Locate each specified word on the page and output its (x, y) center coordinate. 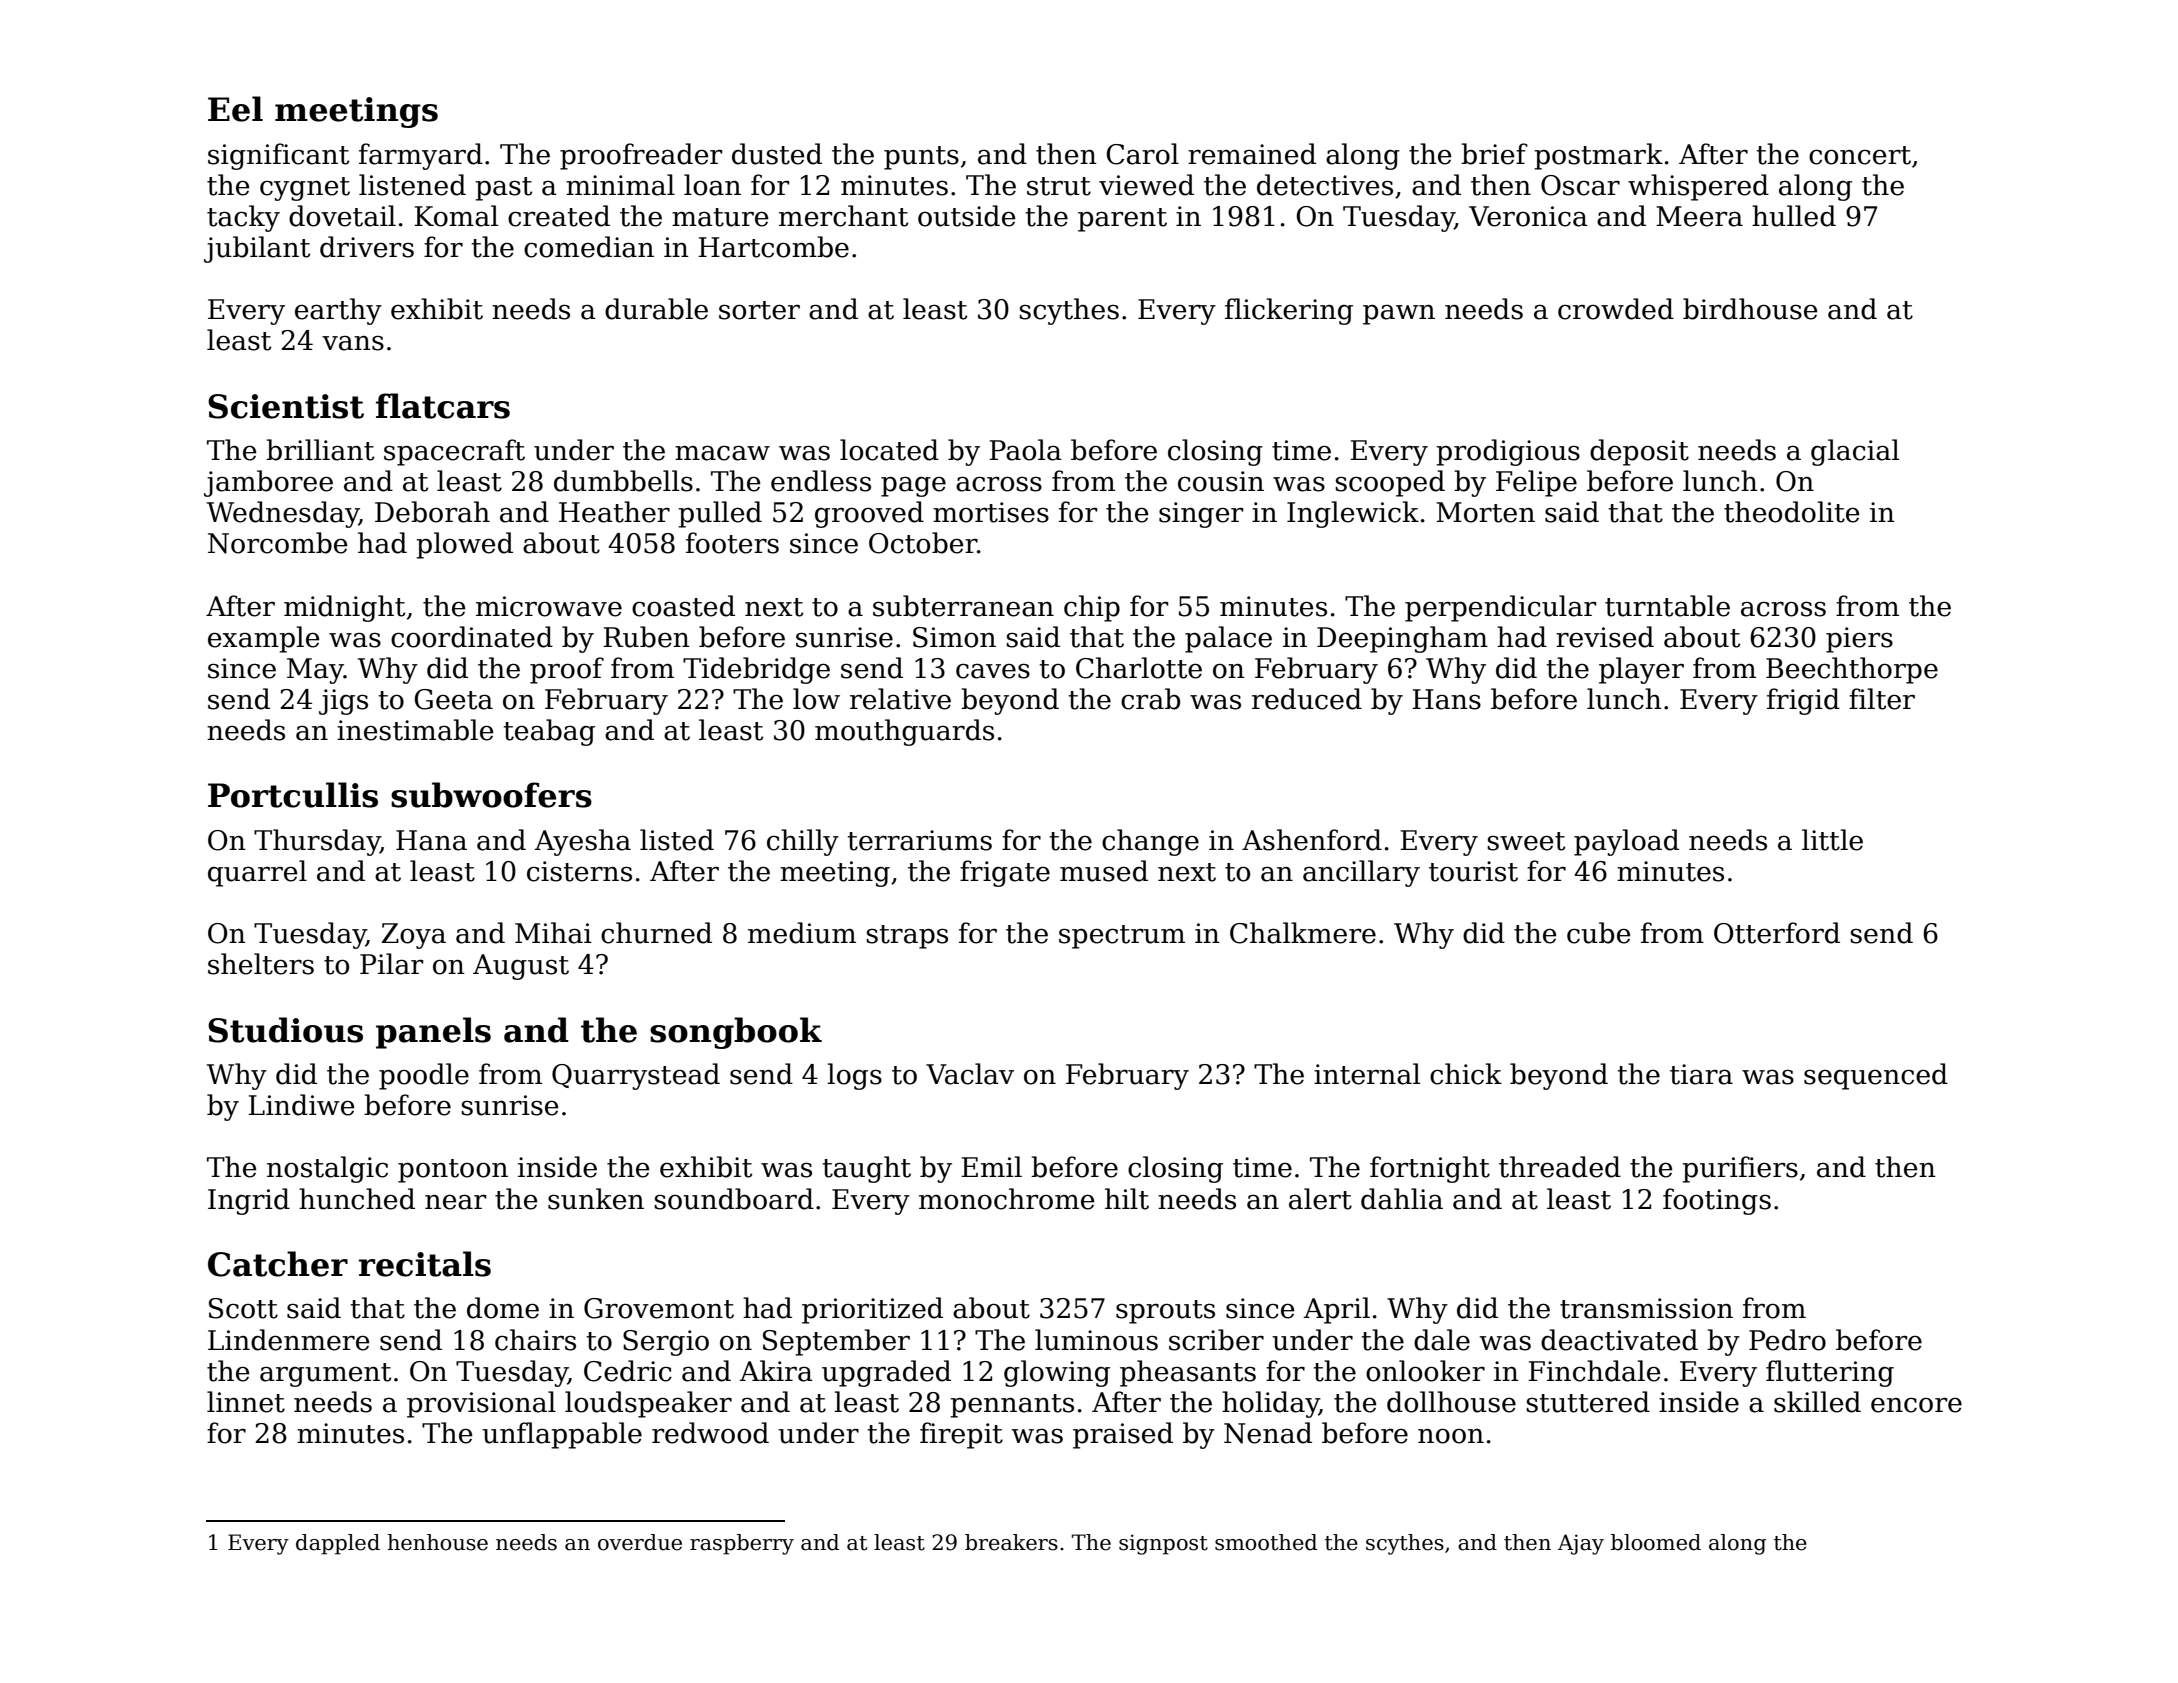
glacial (1855, 452)
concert (1860, 155)
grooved (869, 514)
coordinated (472, 637)
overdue (640, 1542)
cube (1599, 933)
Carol (1142, 154)
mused (1104, 871)
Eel (235, 109)
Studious (285, 1030)
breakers (1011, 1542)
